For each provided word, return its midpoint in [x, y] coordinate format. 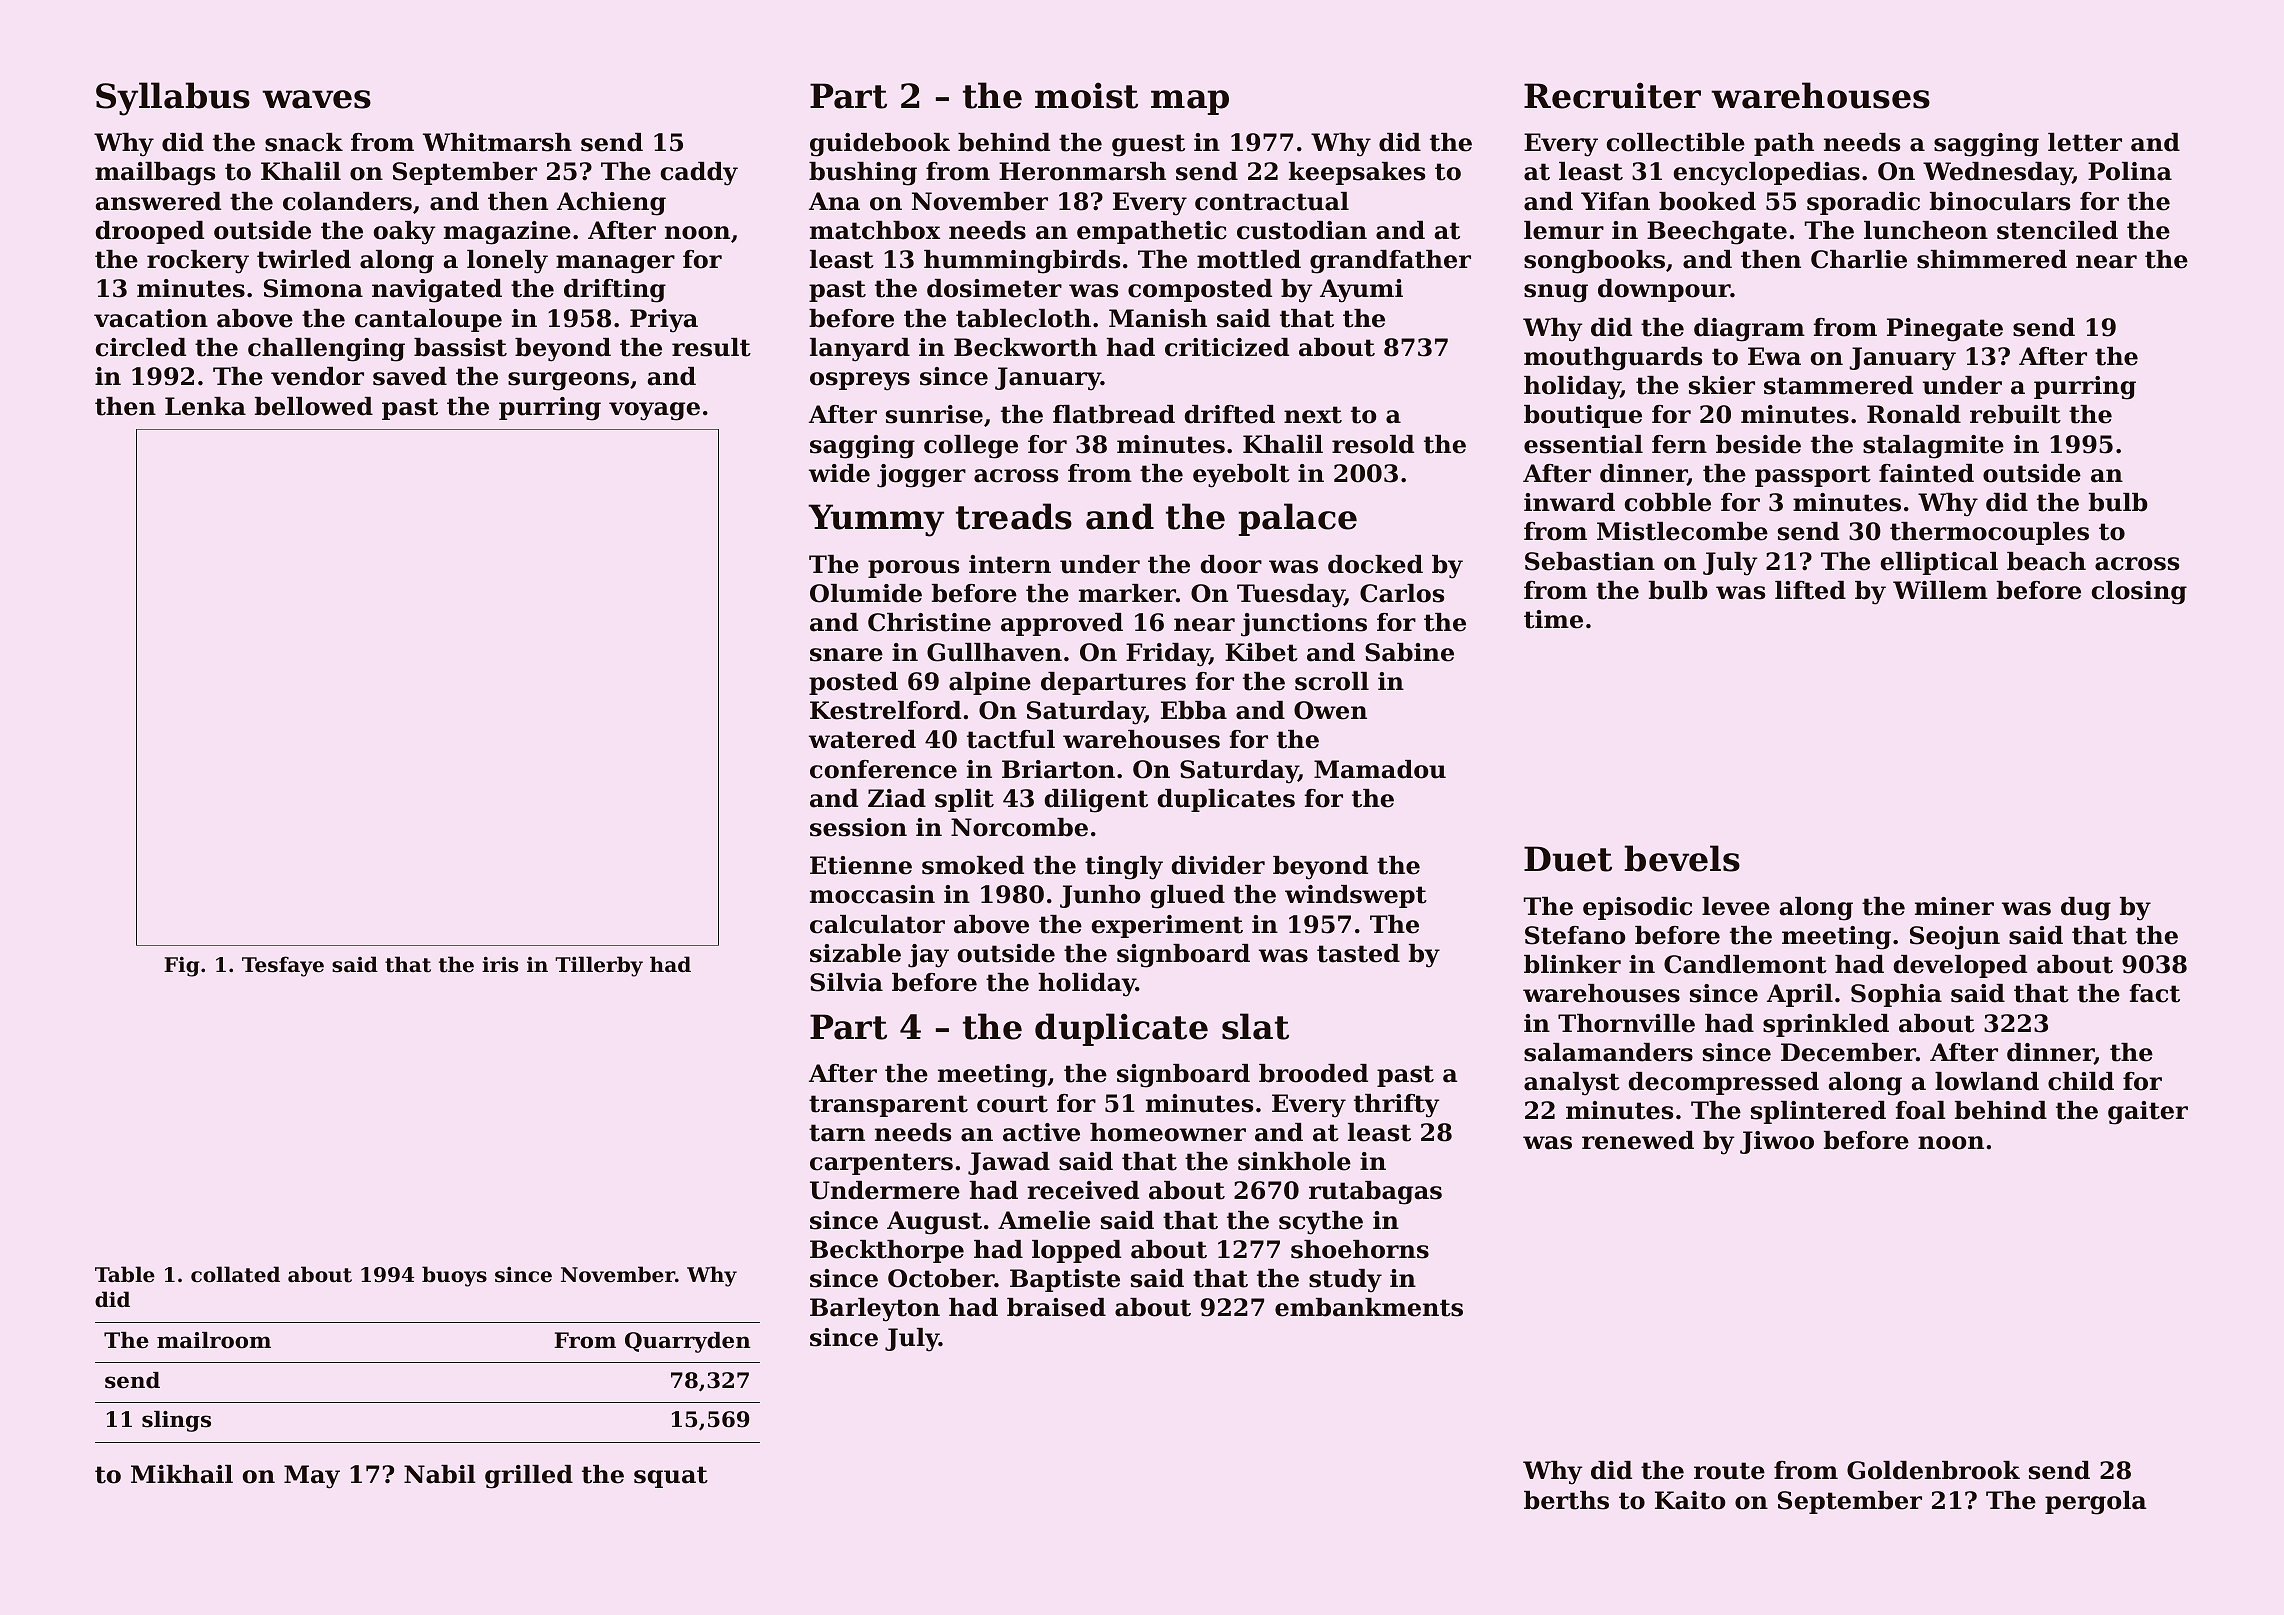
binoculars [2000, 201]
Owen [1330, 710]
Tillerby [599, 966]
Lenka [205, 406]
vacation [151, 318]
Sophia [1896, 995]
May [312, 1477]
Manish [1158, 318]
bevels [1682, 858]
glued [1188, 897]
